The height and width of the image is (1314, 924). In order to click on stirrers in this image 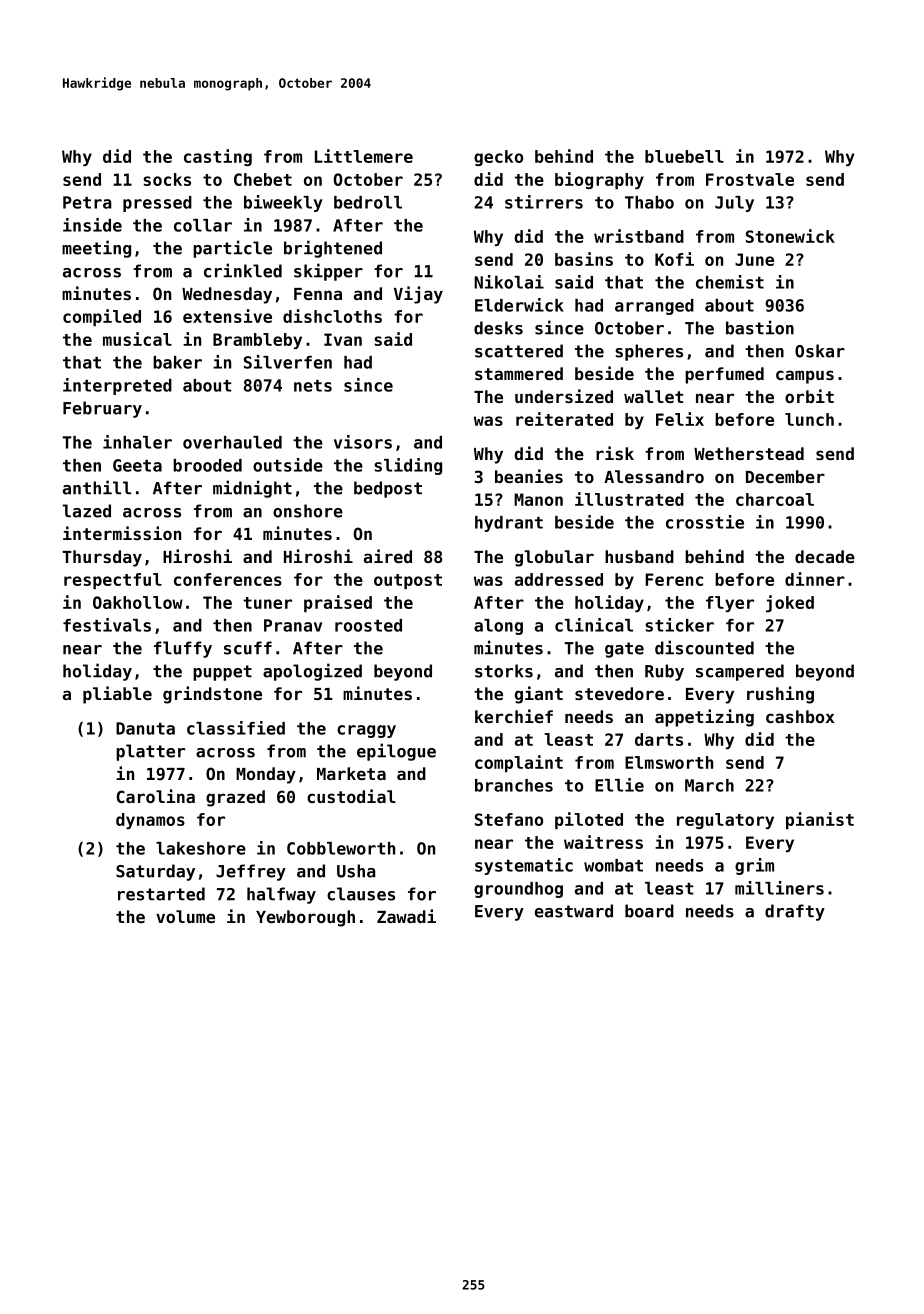, I will do `click(544, 202)`.
